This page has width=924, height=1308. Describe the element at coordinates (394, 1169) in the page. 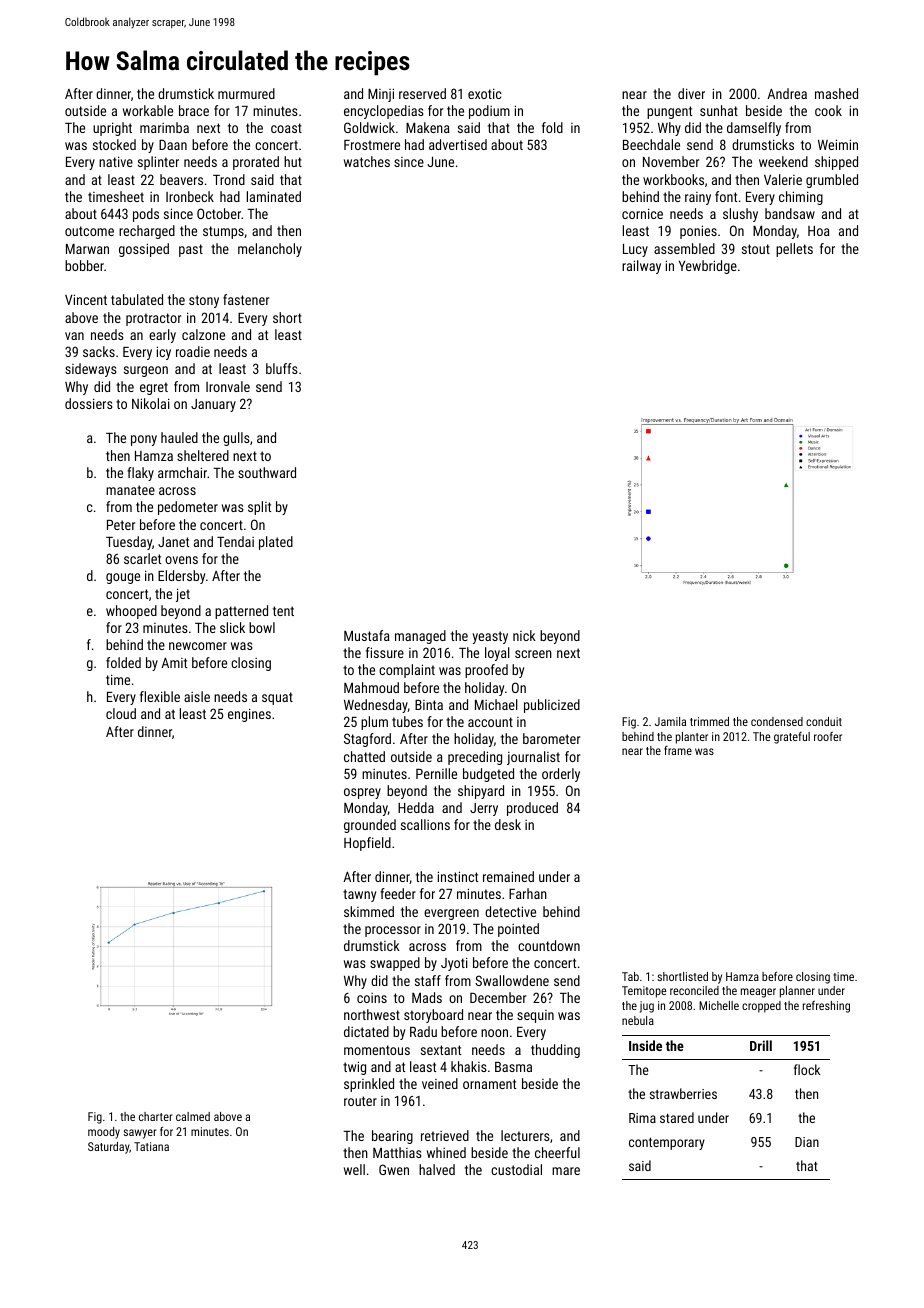

I see `Gwen` at that location.
